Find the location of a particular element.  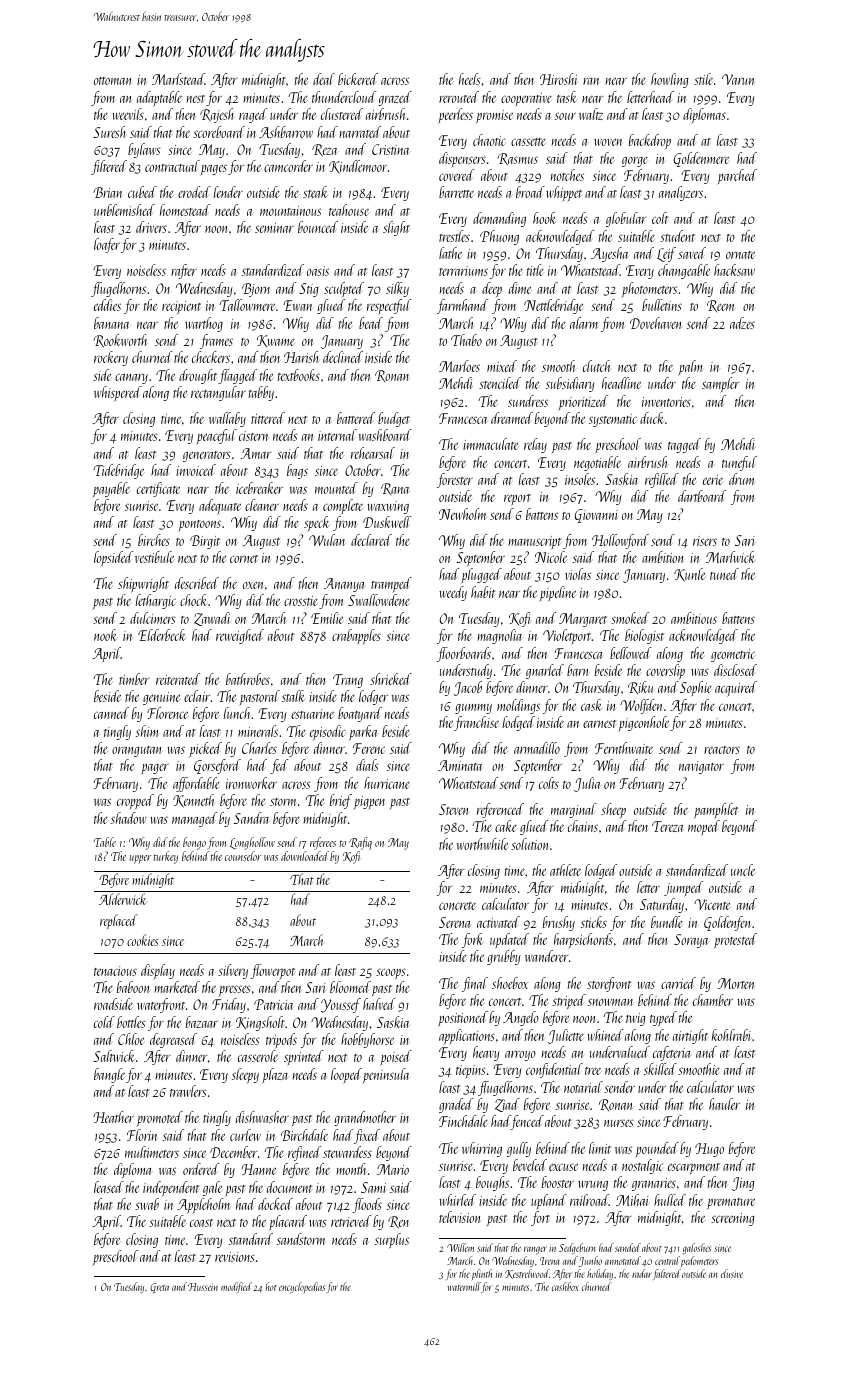

ottoman is located at coordinates (112, 81).
